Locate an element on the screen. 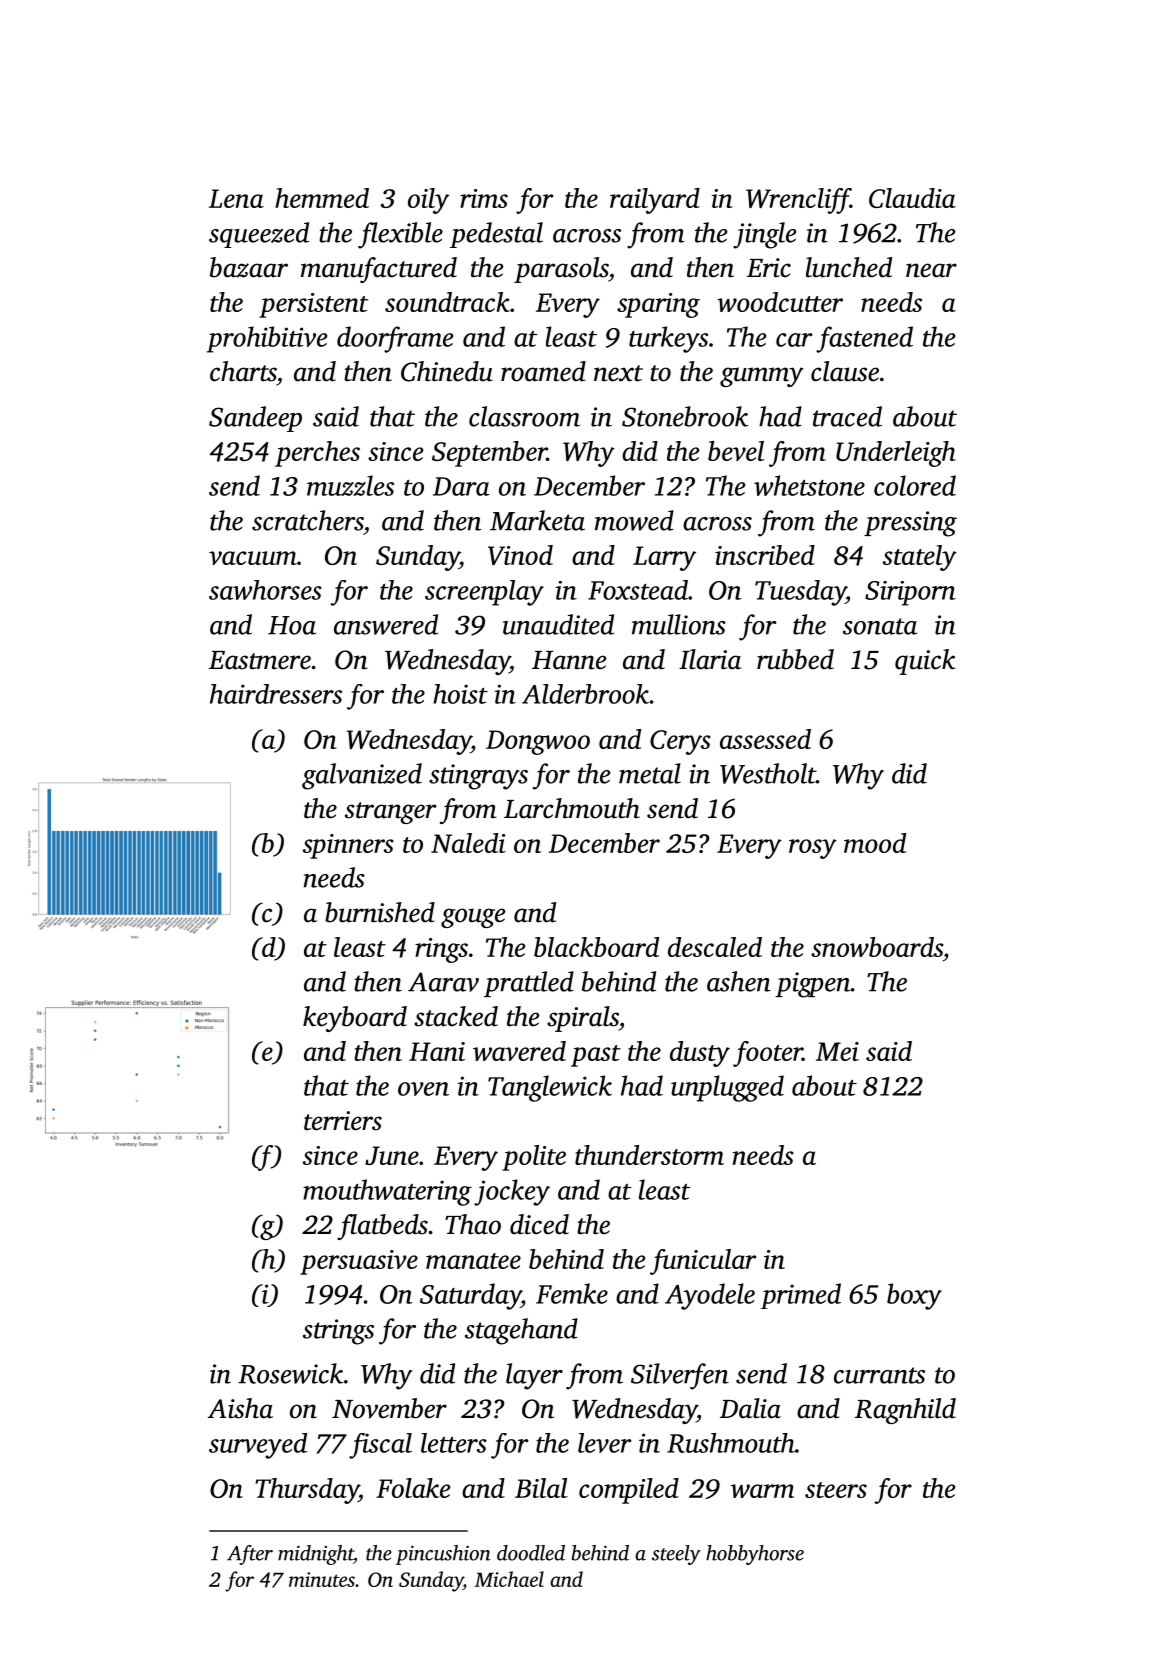 The image size is (1165, 1654). Michael is located at coordinates (509, 1579).
